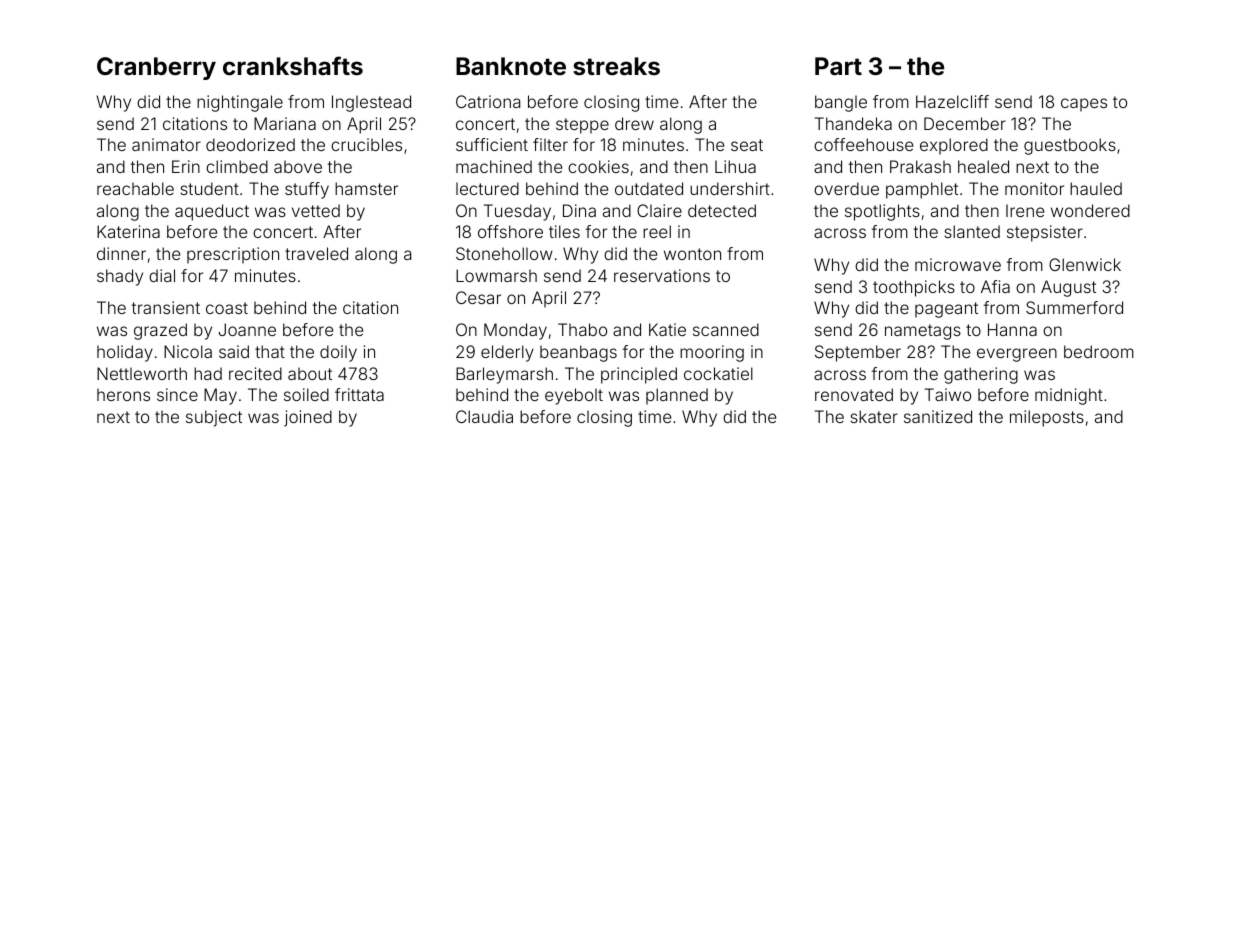 This image has width=1233, height=952. Describe the element at coordinates (478, 297) in the image. I see `Cesar` at that location.
